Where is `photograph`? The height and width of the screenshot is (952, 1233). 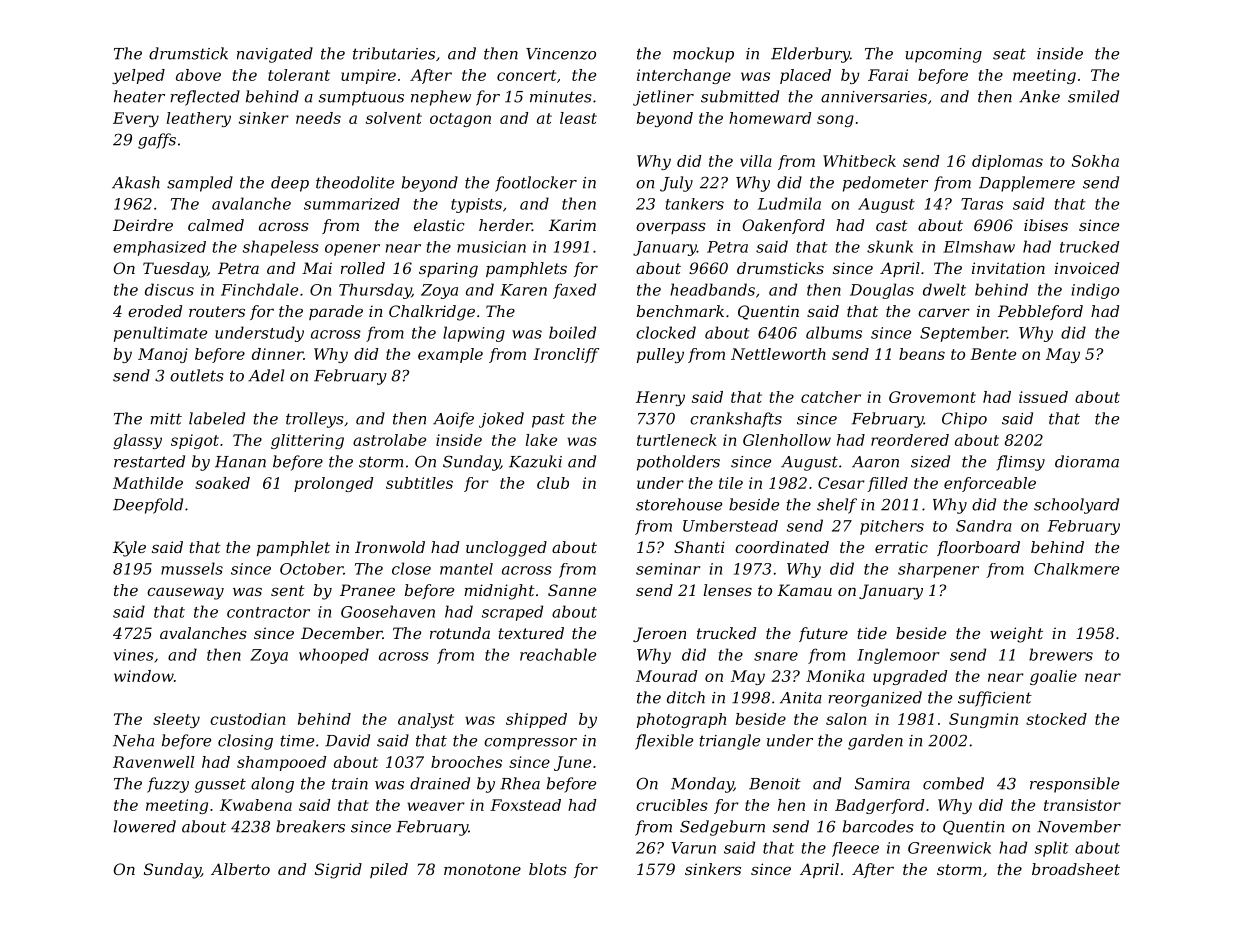
photograph is located at coordinates (681, 720).
